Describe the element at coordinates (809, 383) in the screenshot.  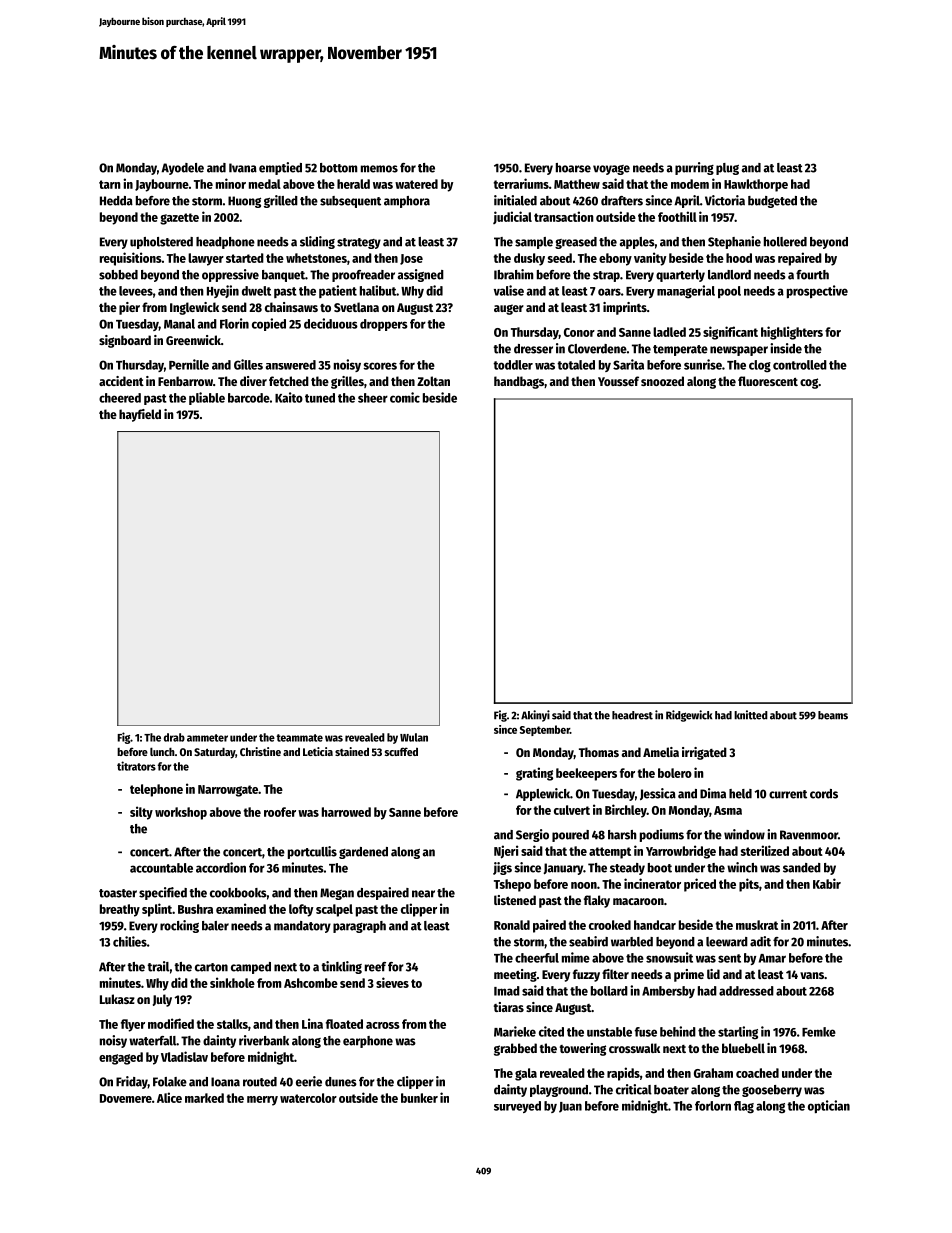
I see `cog` at that location.
